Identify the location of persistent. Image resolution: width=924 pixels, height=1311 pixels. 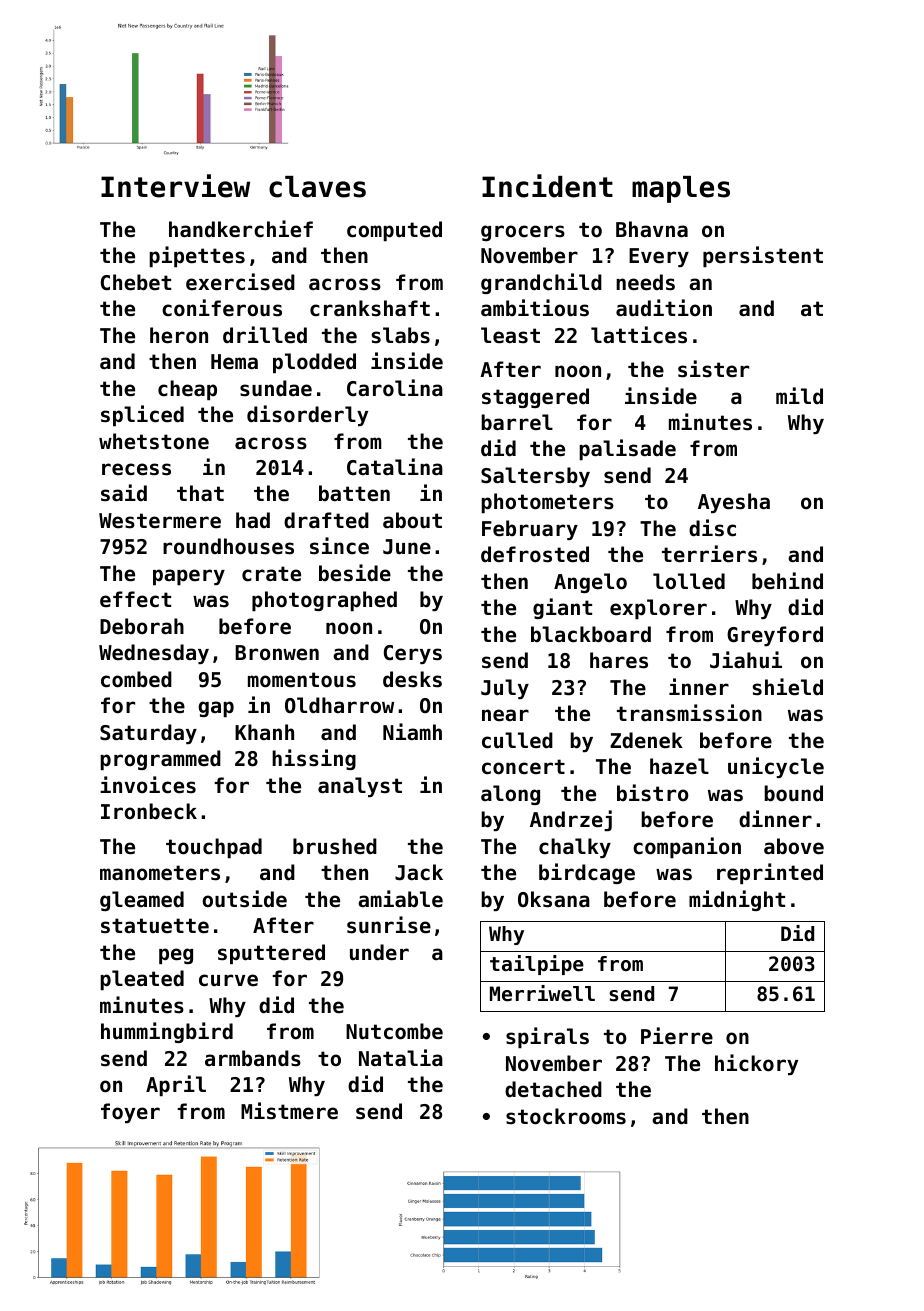
(763, 256).
